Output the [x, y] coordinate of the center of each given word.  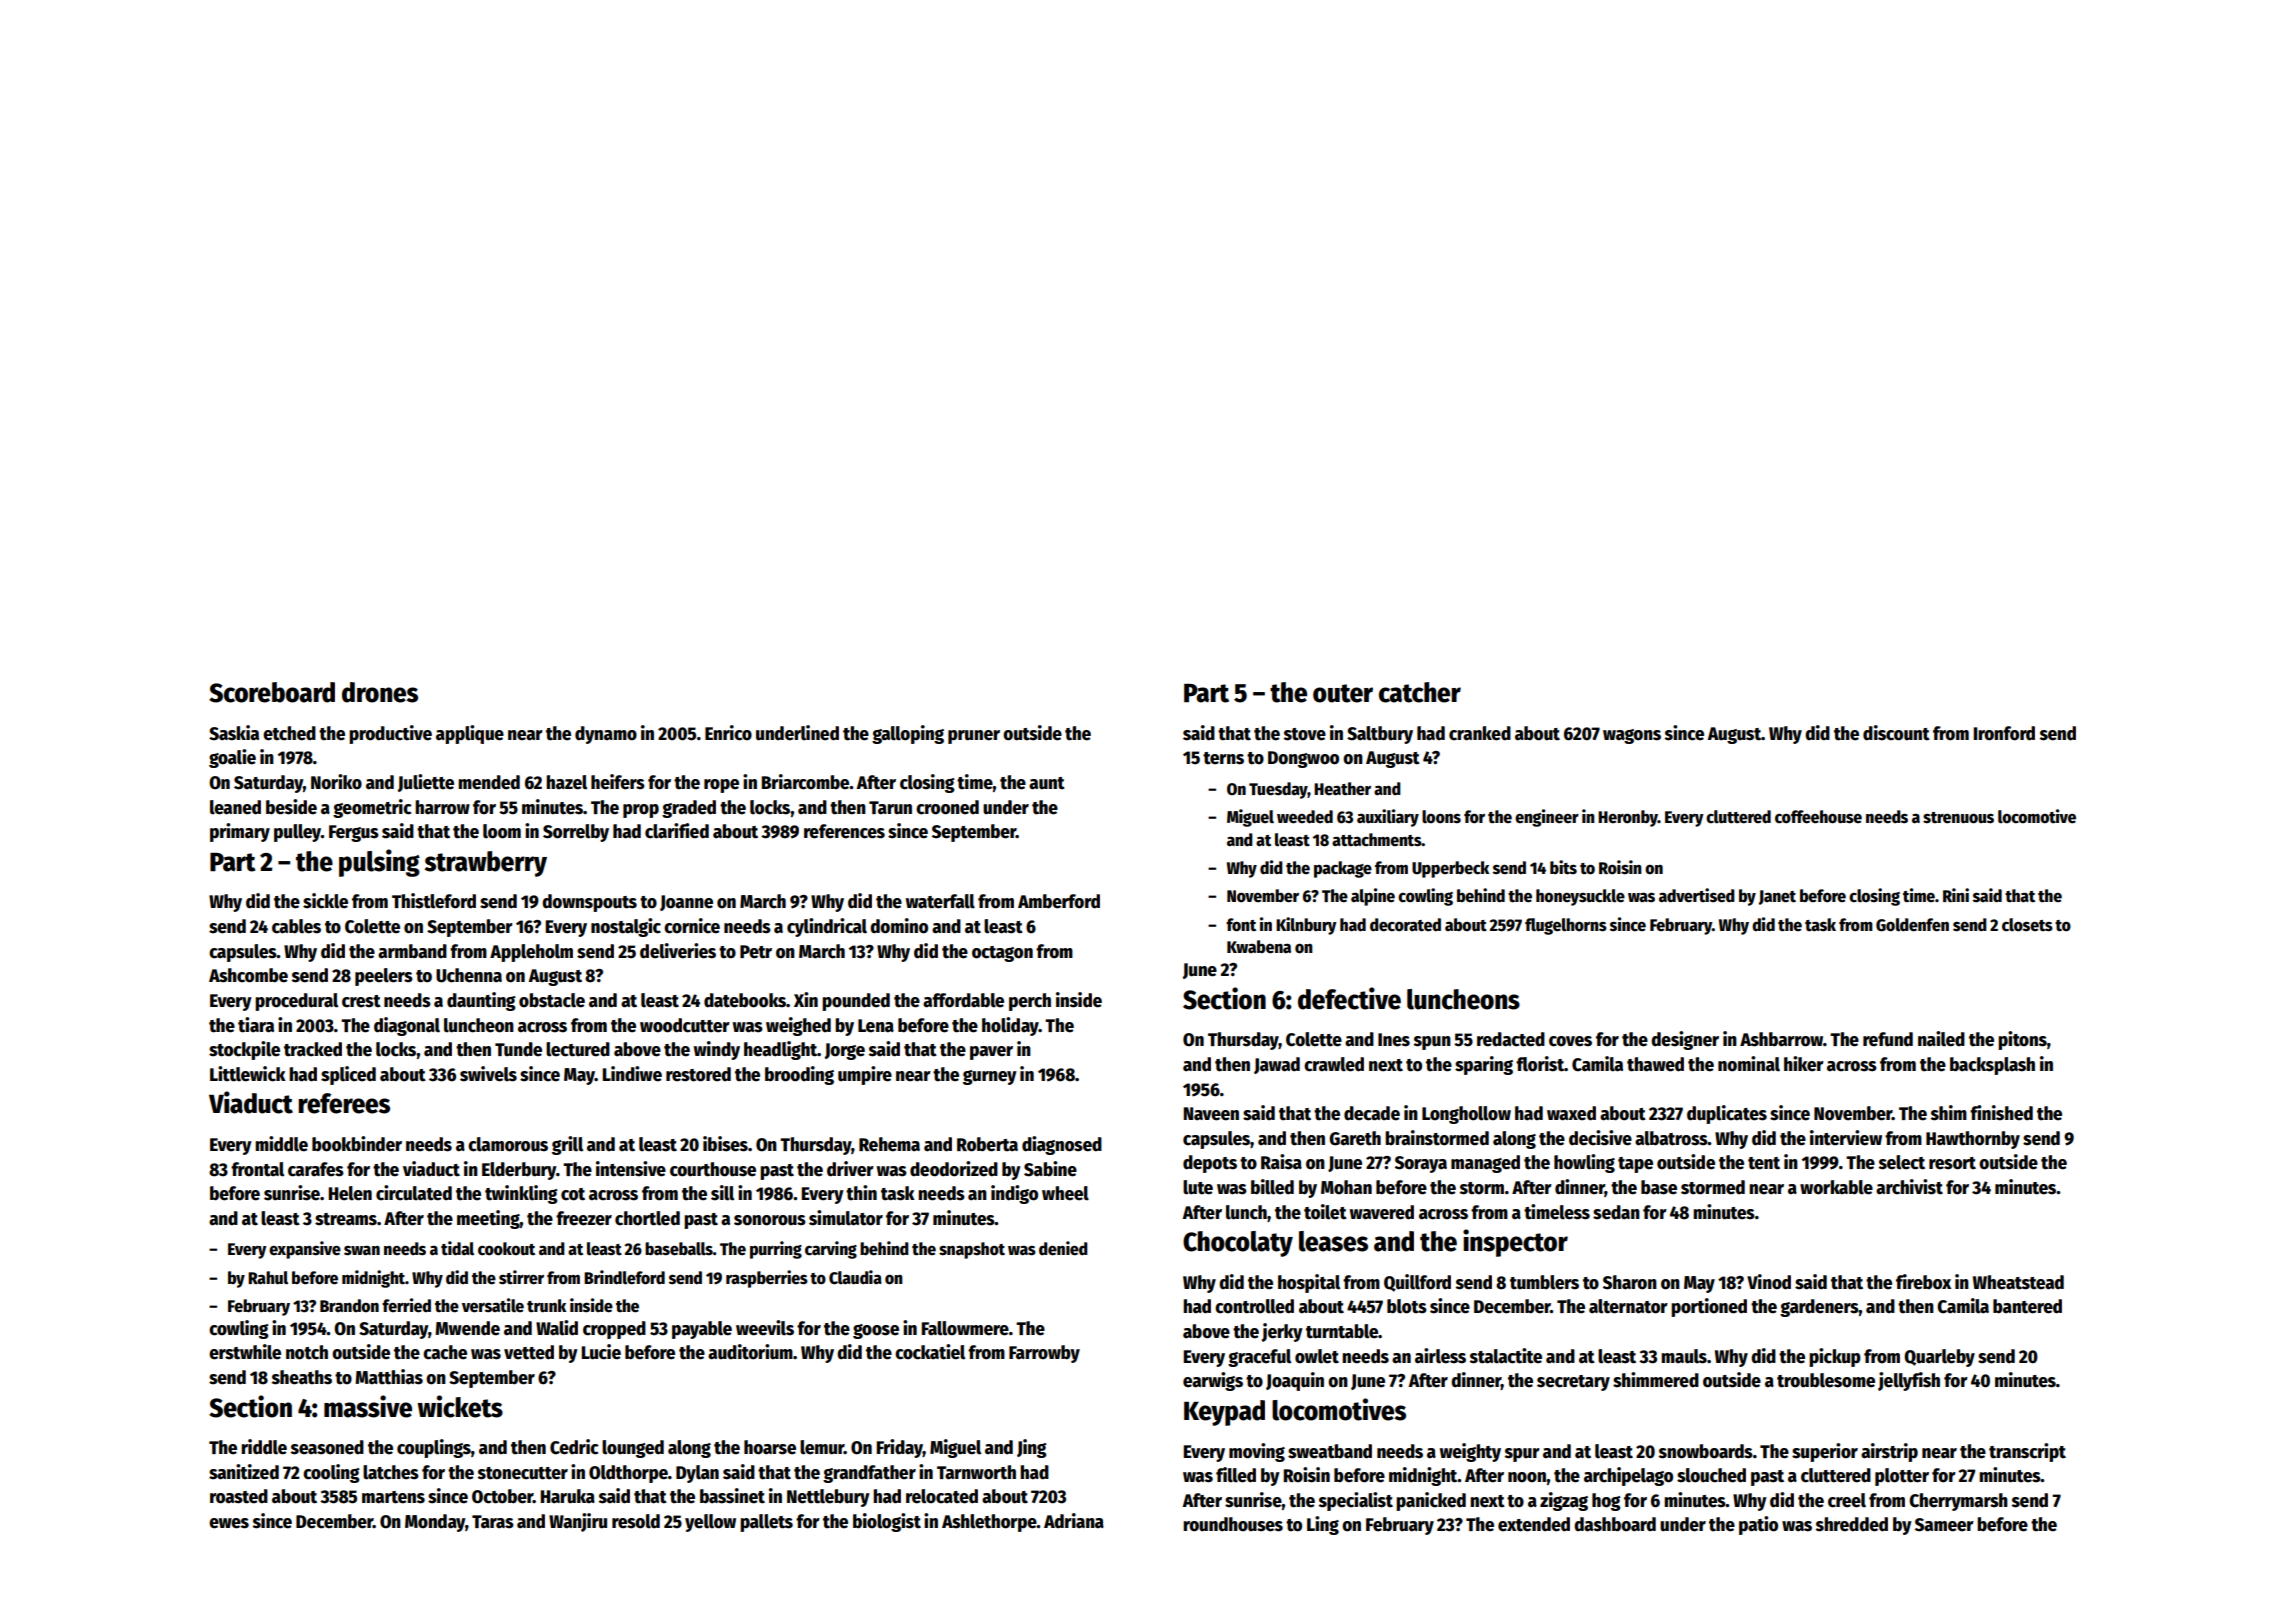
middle [281, 1144]
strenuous [1958, 818]
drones [380, 692]
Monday [435, 1523]
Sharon [1630, 1282]
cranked [1480, 733]
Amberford [1059, 901]
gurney [990, 1077]
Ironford [2004, 733]
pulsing [379, 863]
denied [1063, 1248]
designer [1685, 1040]
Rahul [268, 1278]
